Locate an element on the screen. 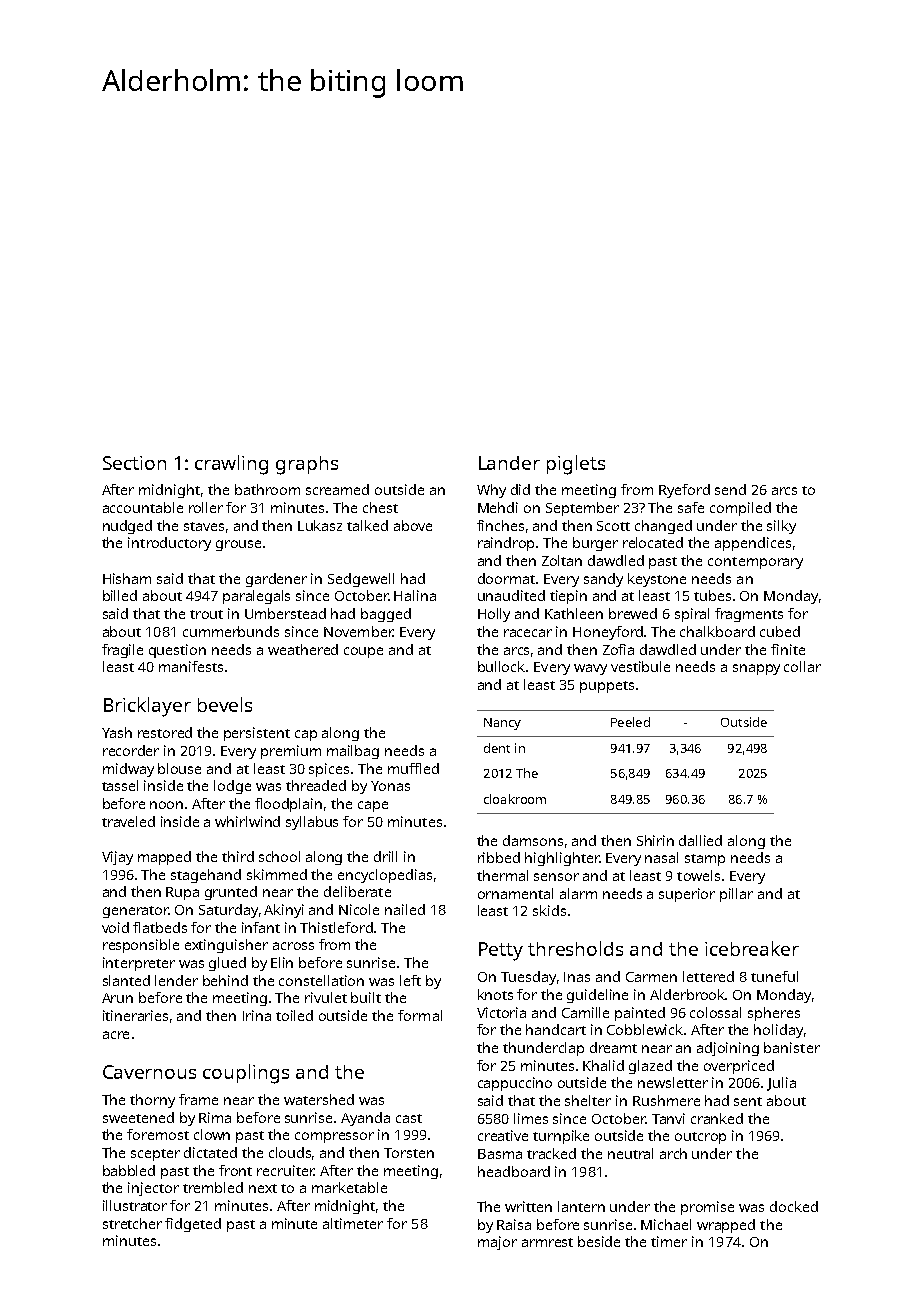 The width and height of the screenshot is (924, 1308). nudged is located at coordinates (127, 527).
